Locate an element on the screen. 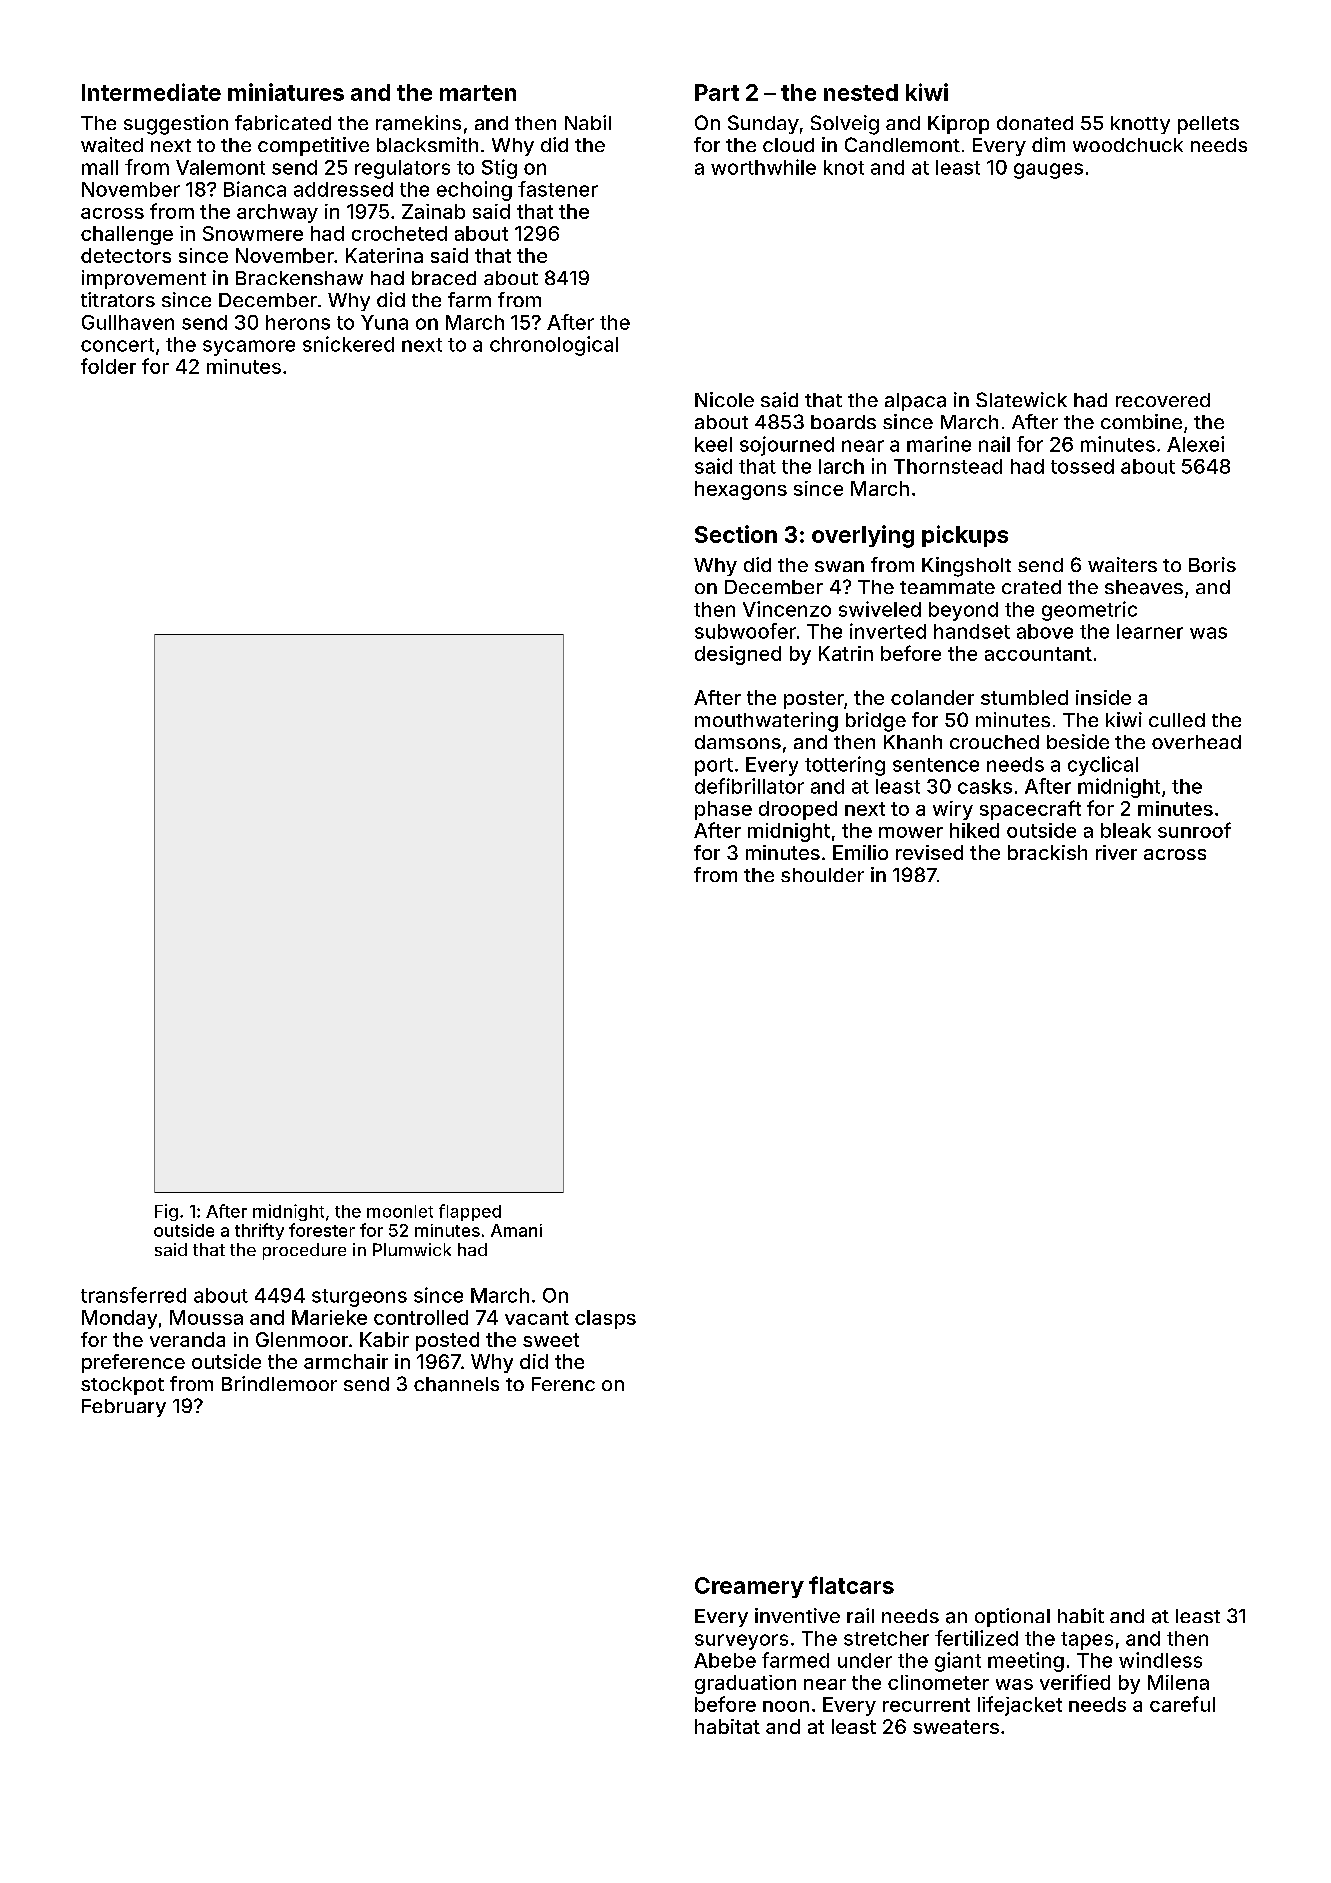 Image resolution: width=1331 pixels, height=1883 pixels. pellets is located at coordinates (1208, 125).
